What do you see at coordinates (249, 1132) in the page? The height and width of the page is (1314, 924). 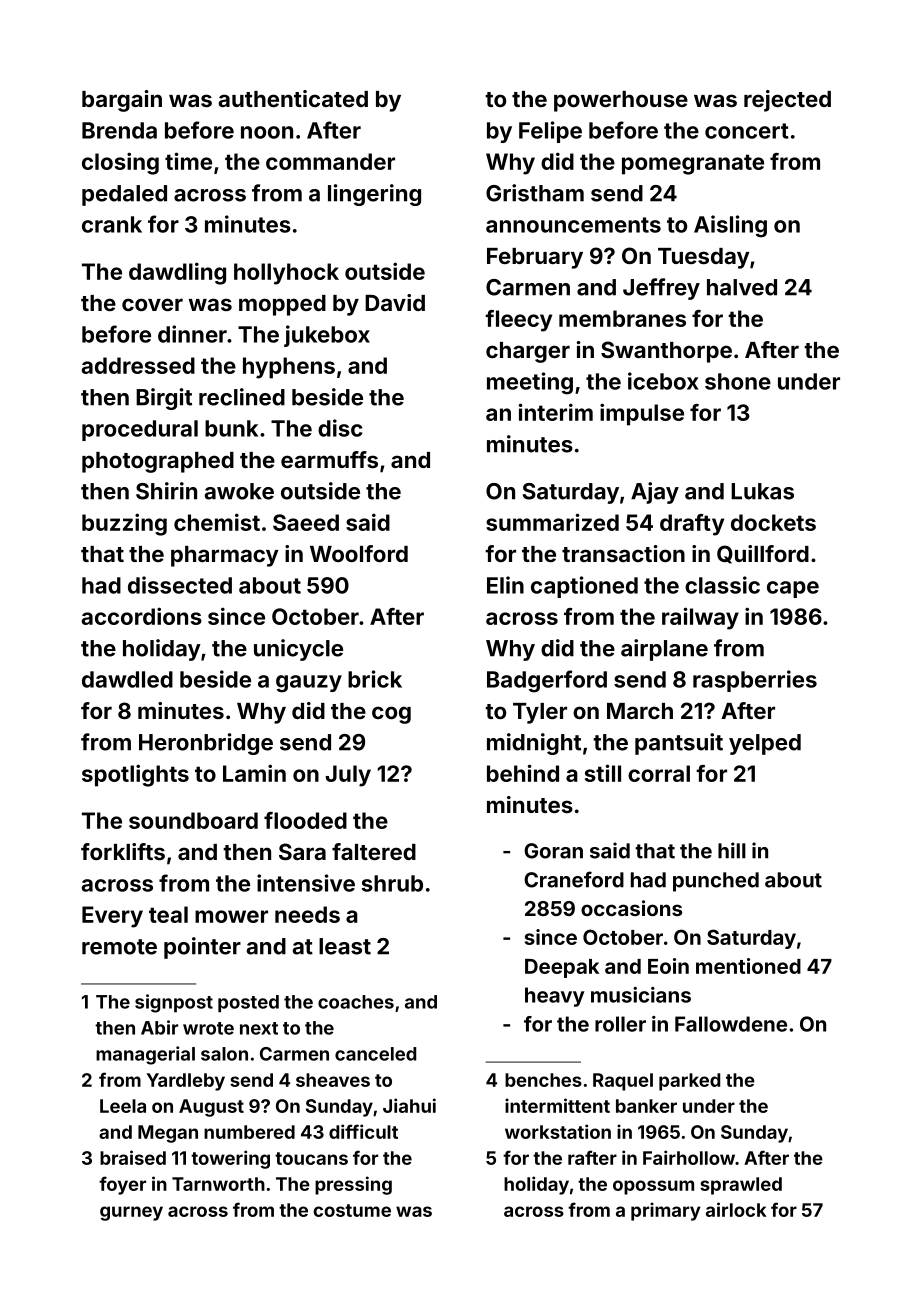 I see `numbered` at bounding box center [249, 1132].
